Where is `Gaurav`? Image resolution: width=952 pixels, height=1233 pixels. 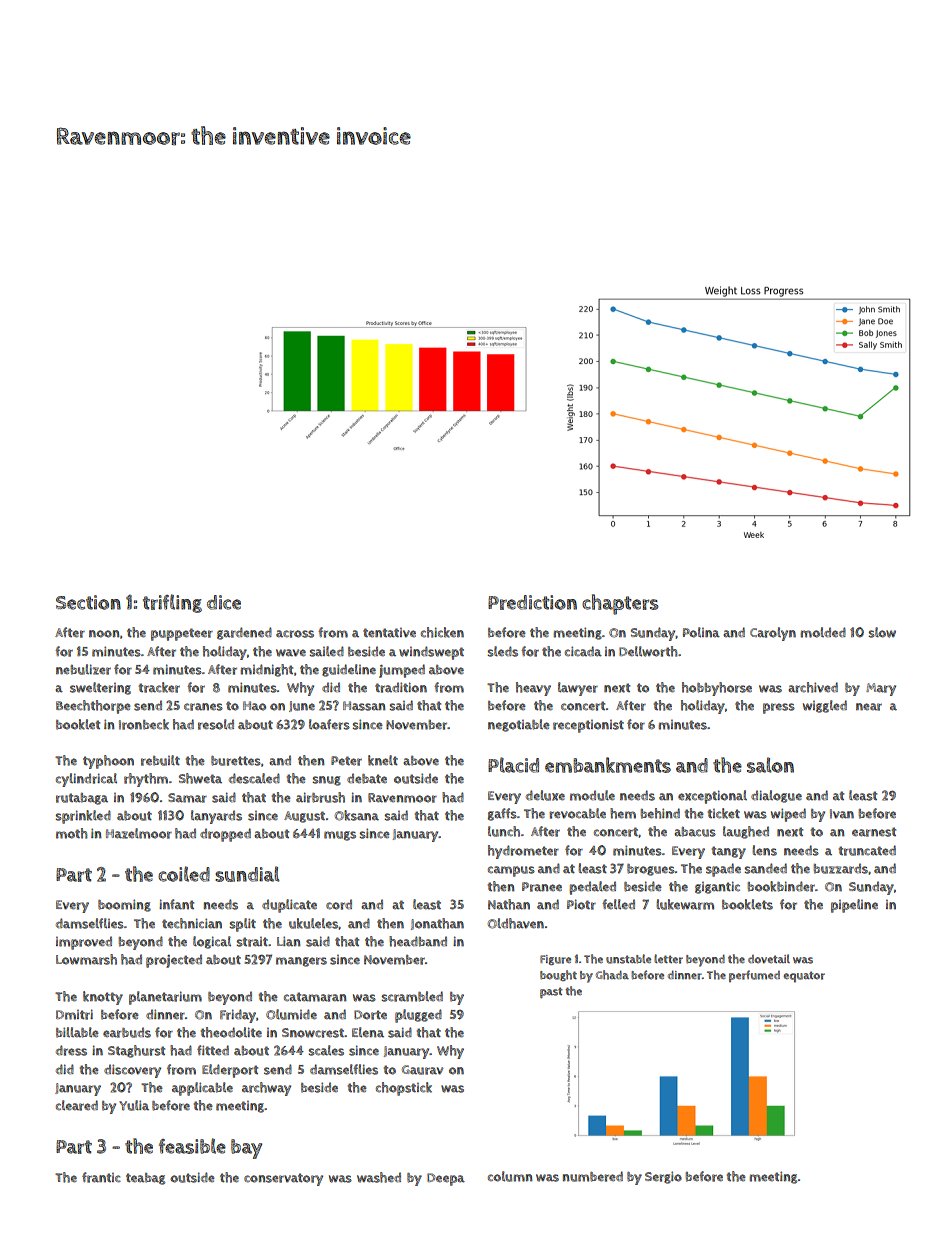
Gaurav is located at coordinates (422, 1070).
